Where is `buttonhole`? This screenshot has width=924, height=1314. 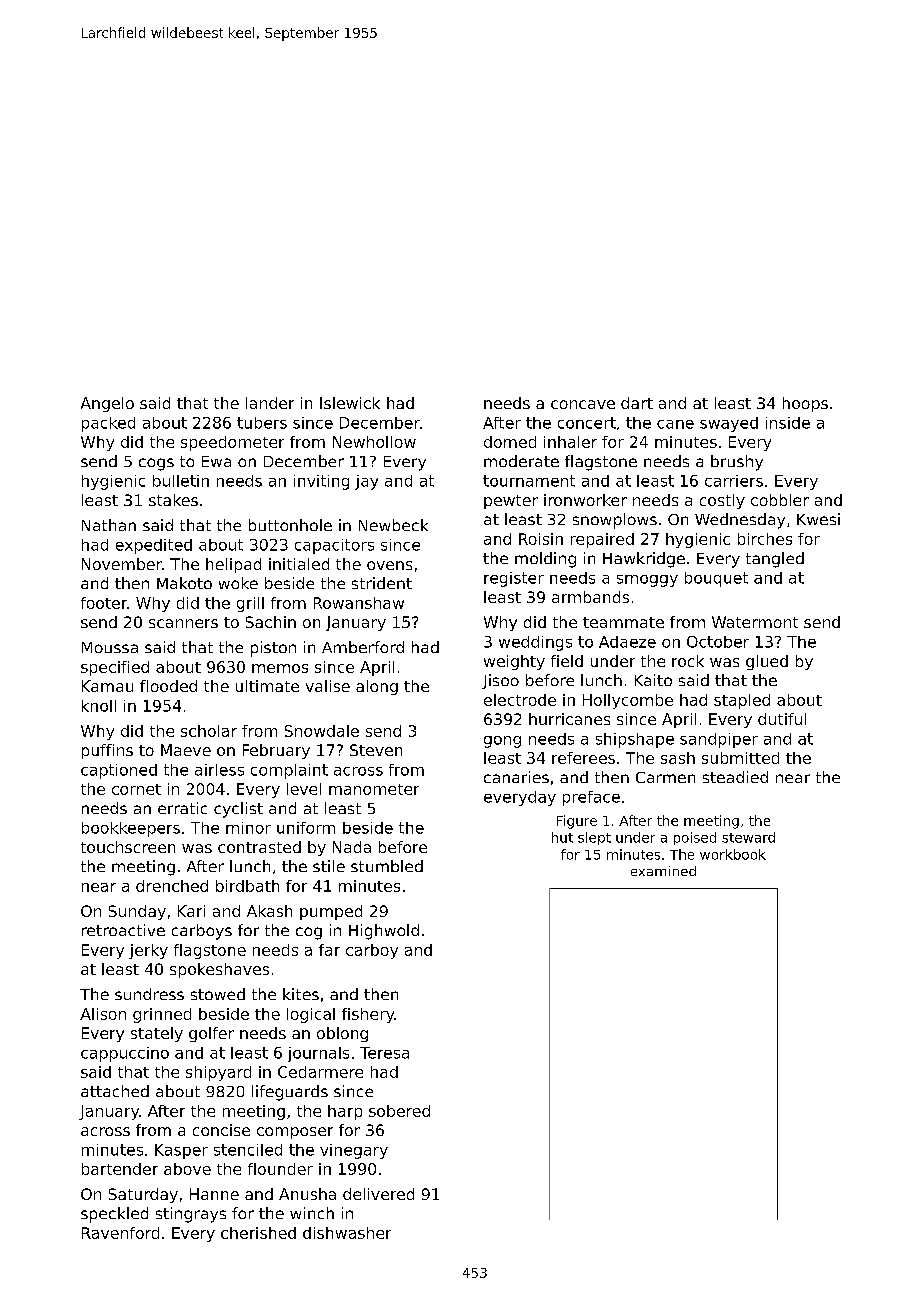
buttonhole is located at coordinates (290, 525).
